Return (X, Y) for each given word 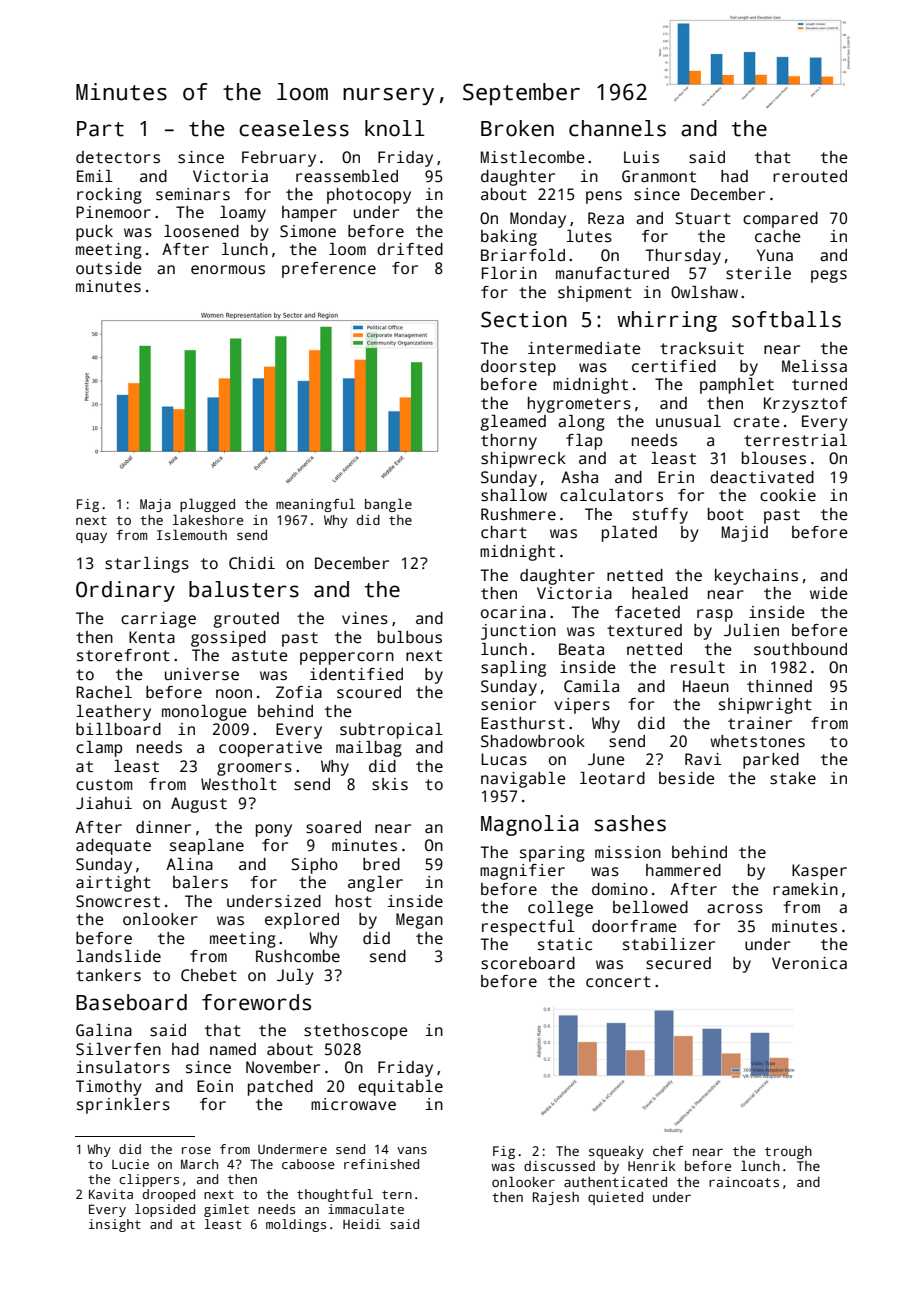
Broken (517, 128)
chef (668, 1151)
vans (412, 1150)
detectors (118, 157)
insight (115, 1225)
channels (617, 128)
